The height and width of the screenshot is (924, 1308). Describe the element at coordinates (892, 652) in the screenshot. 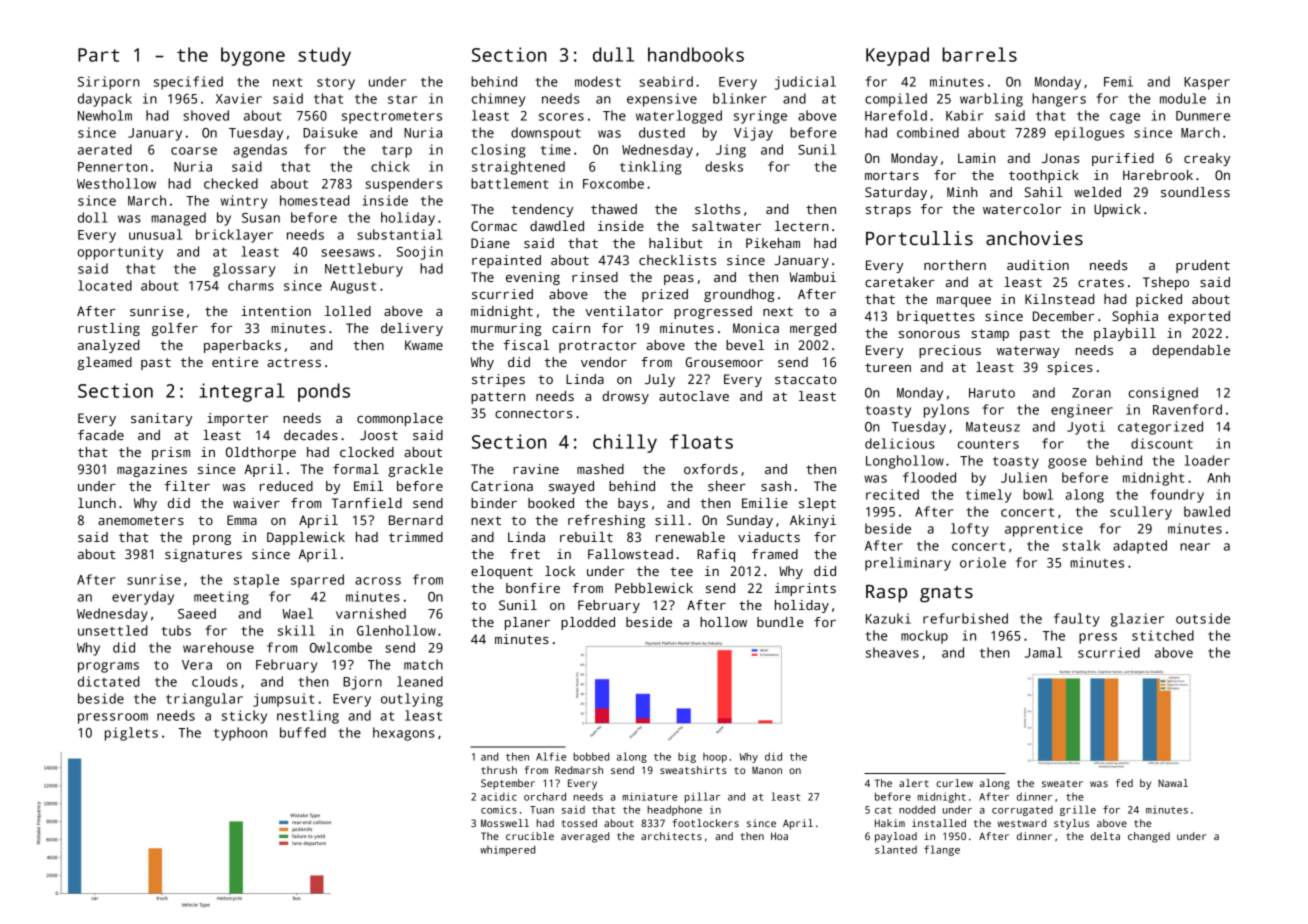

I see `sheaves` at that location.
